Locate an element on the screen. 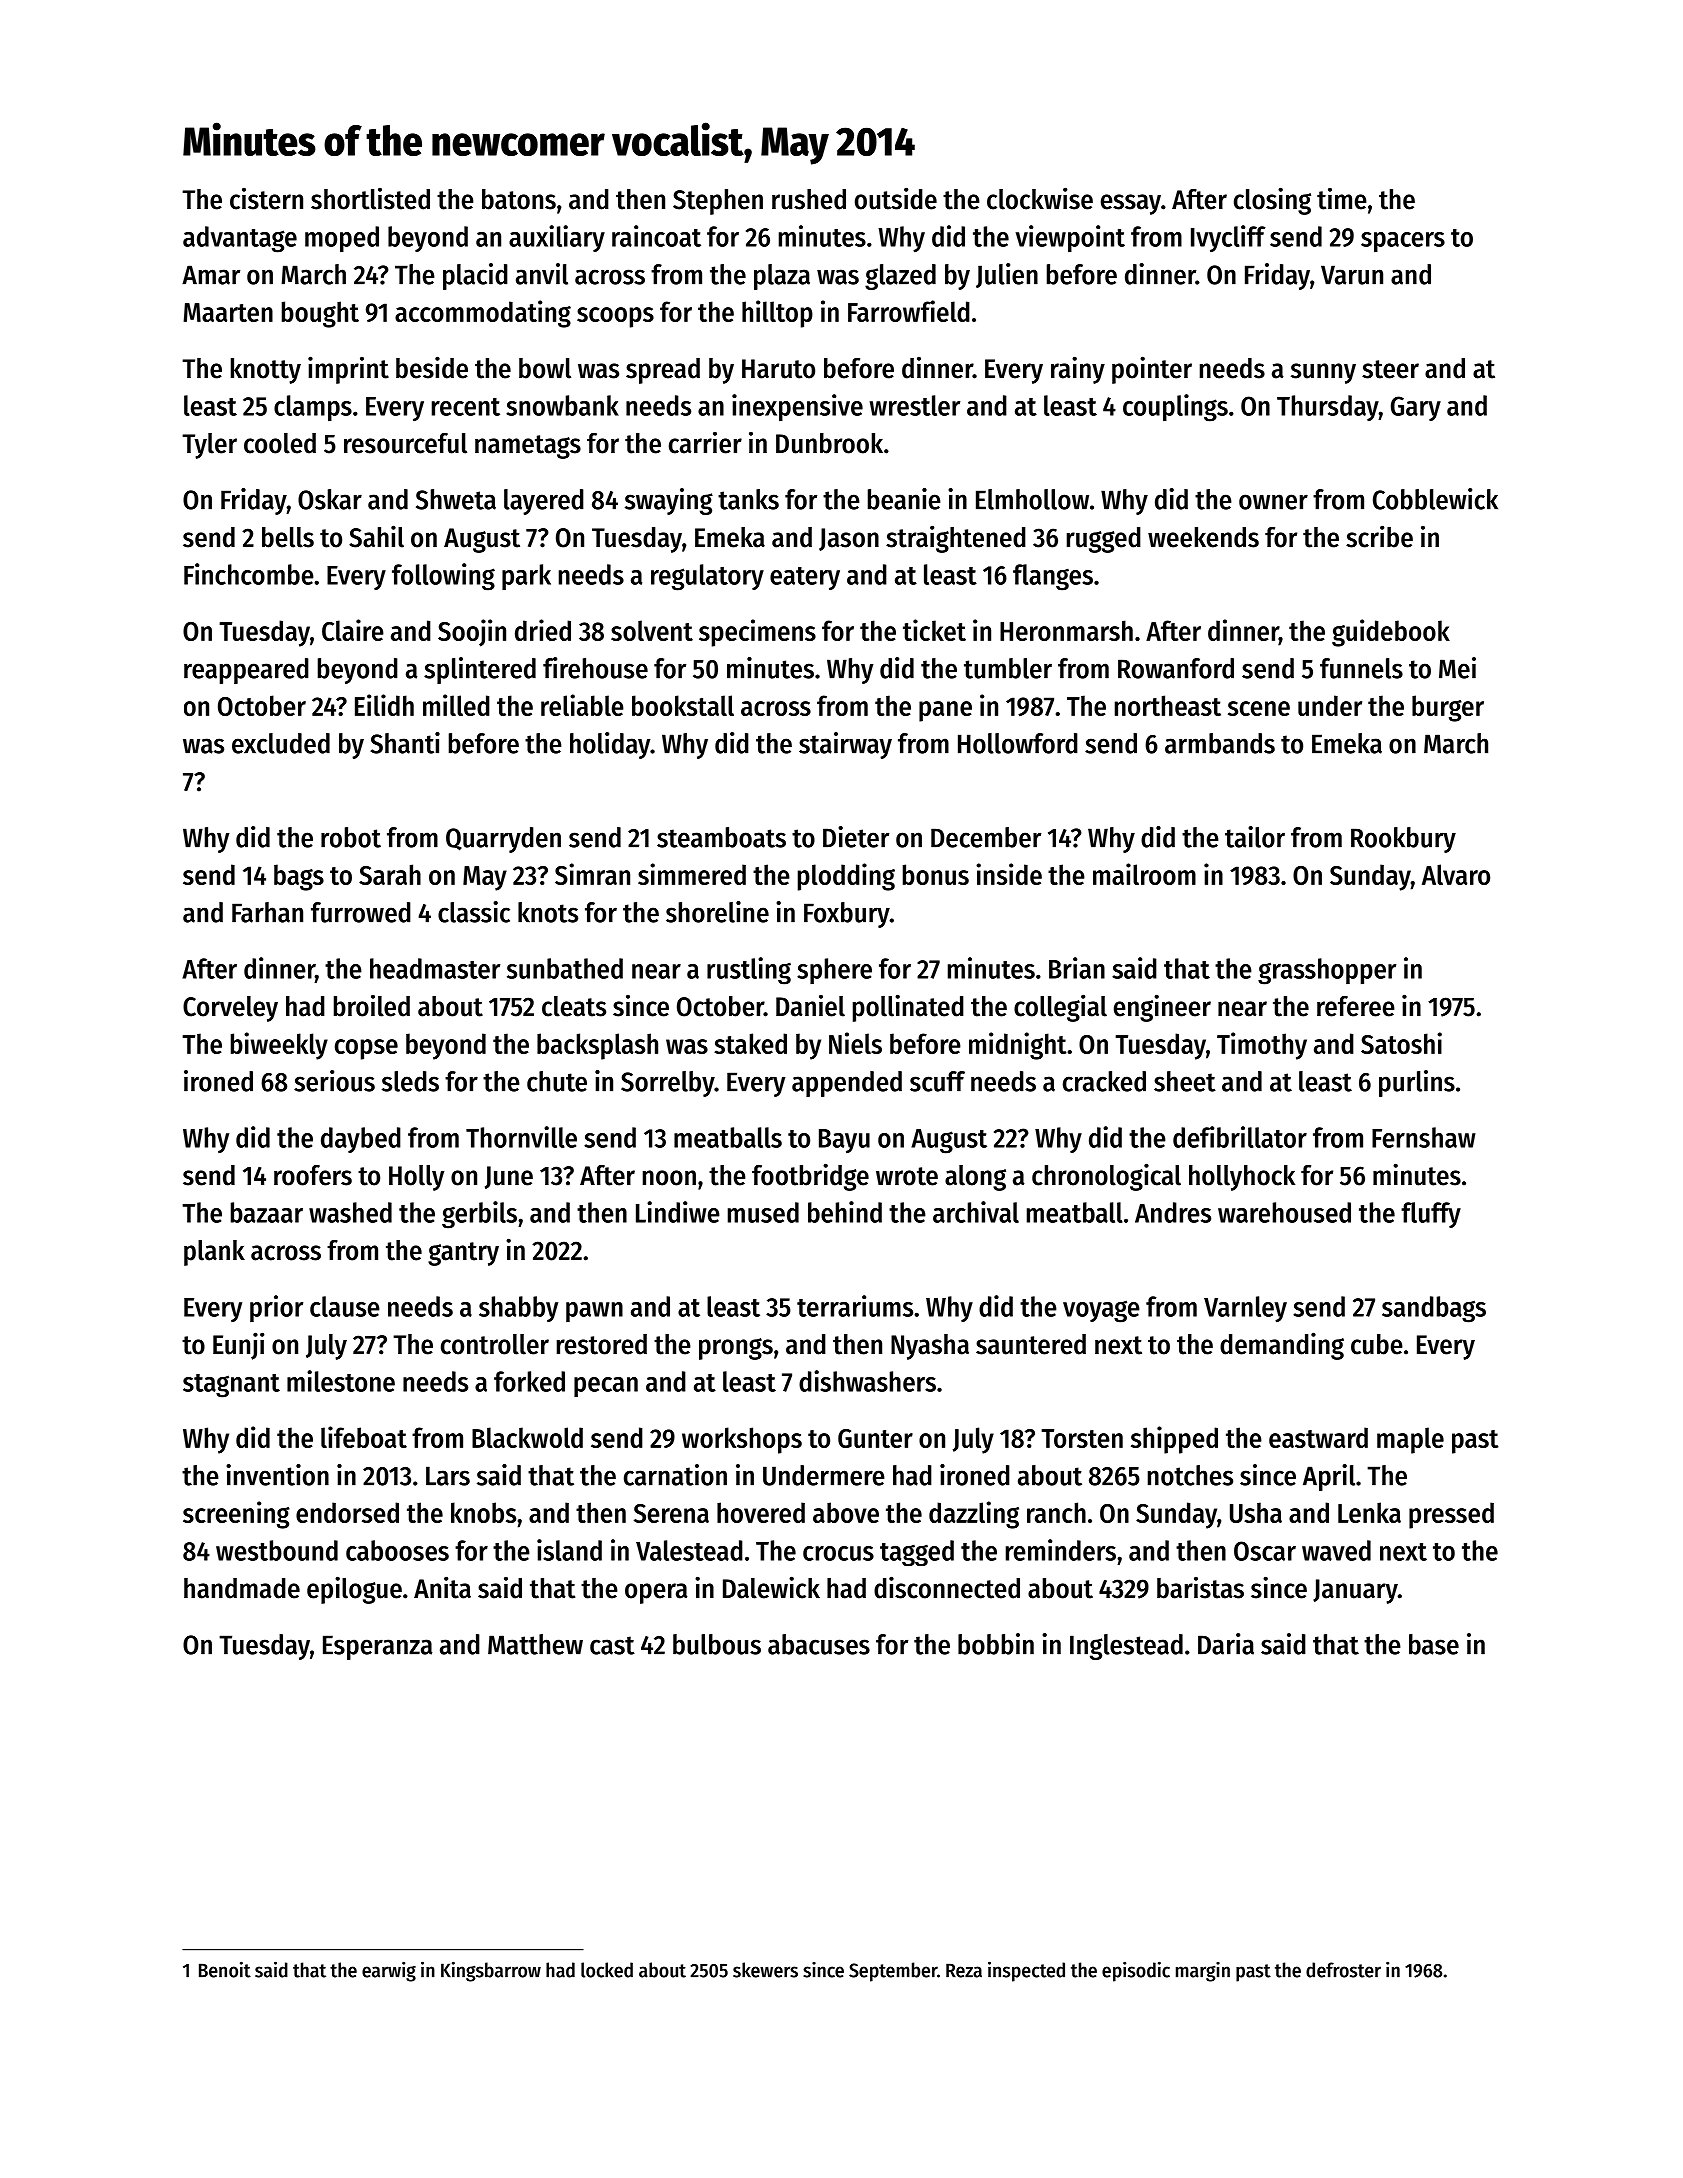  clamps is located at coordinates (313, 408).
